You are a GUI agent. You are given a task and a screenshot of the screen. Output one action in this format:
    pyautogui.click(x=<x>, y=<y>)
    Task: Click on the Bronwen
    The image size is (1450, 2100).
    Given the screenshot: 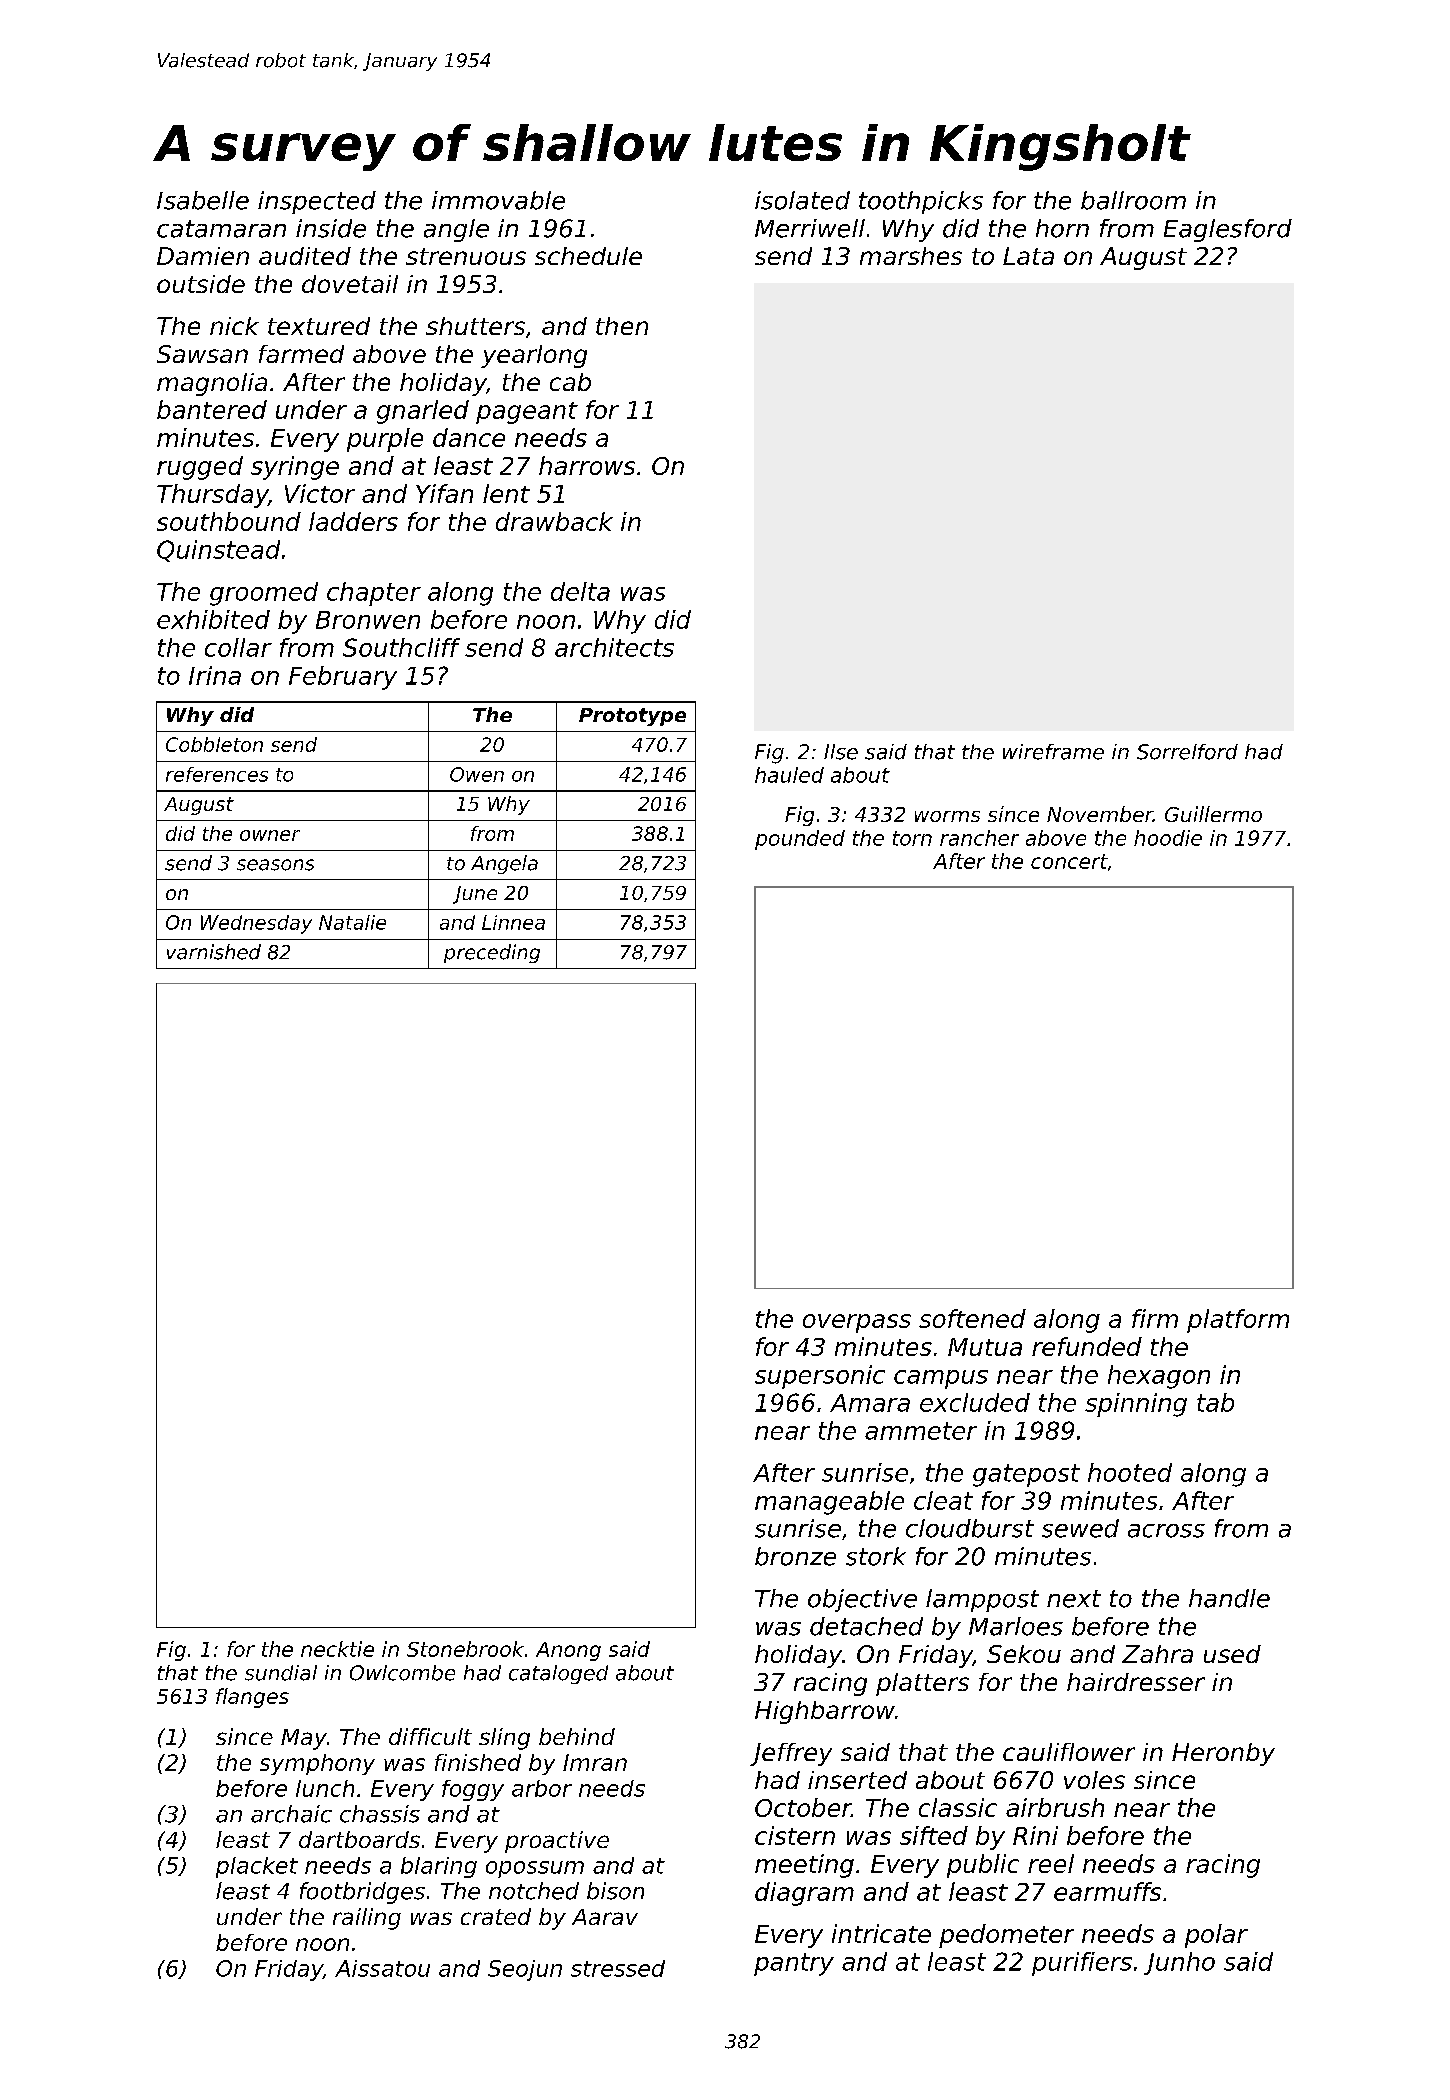 What is the action you would take?
    pyautogui.click(x=368, y=620)
